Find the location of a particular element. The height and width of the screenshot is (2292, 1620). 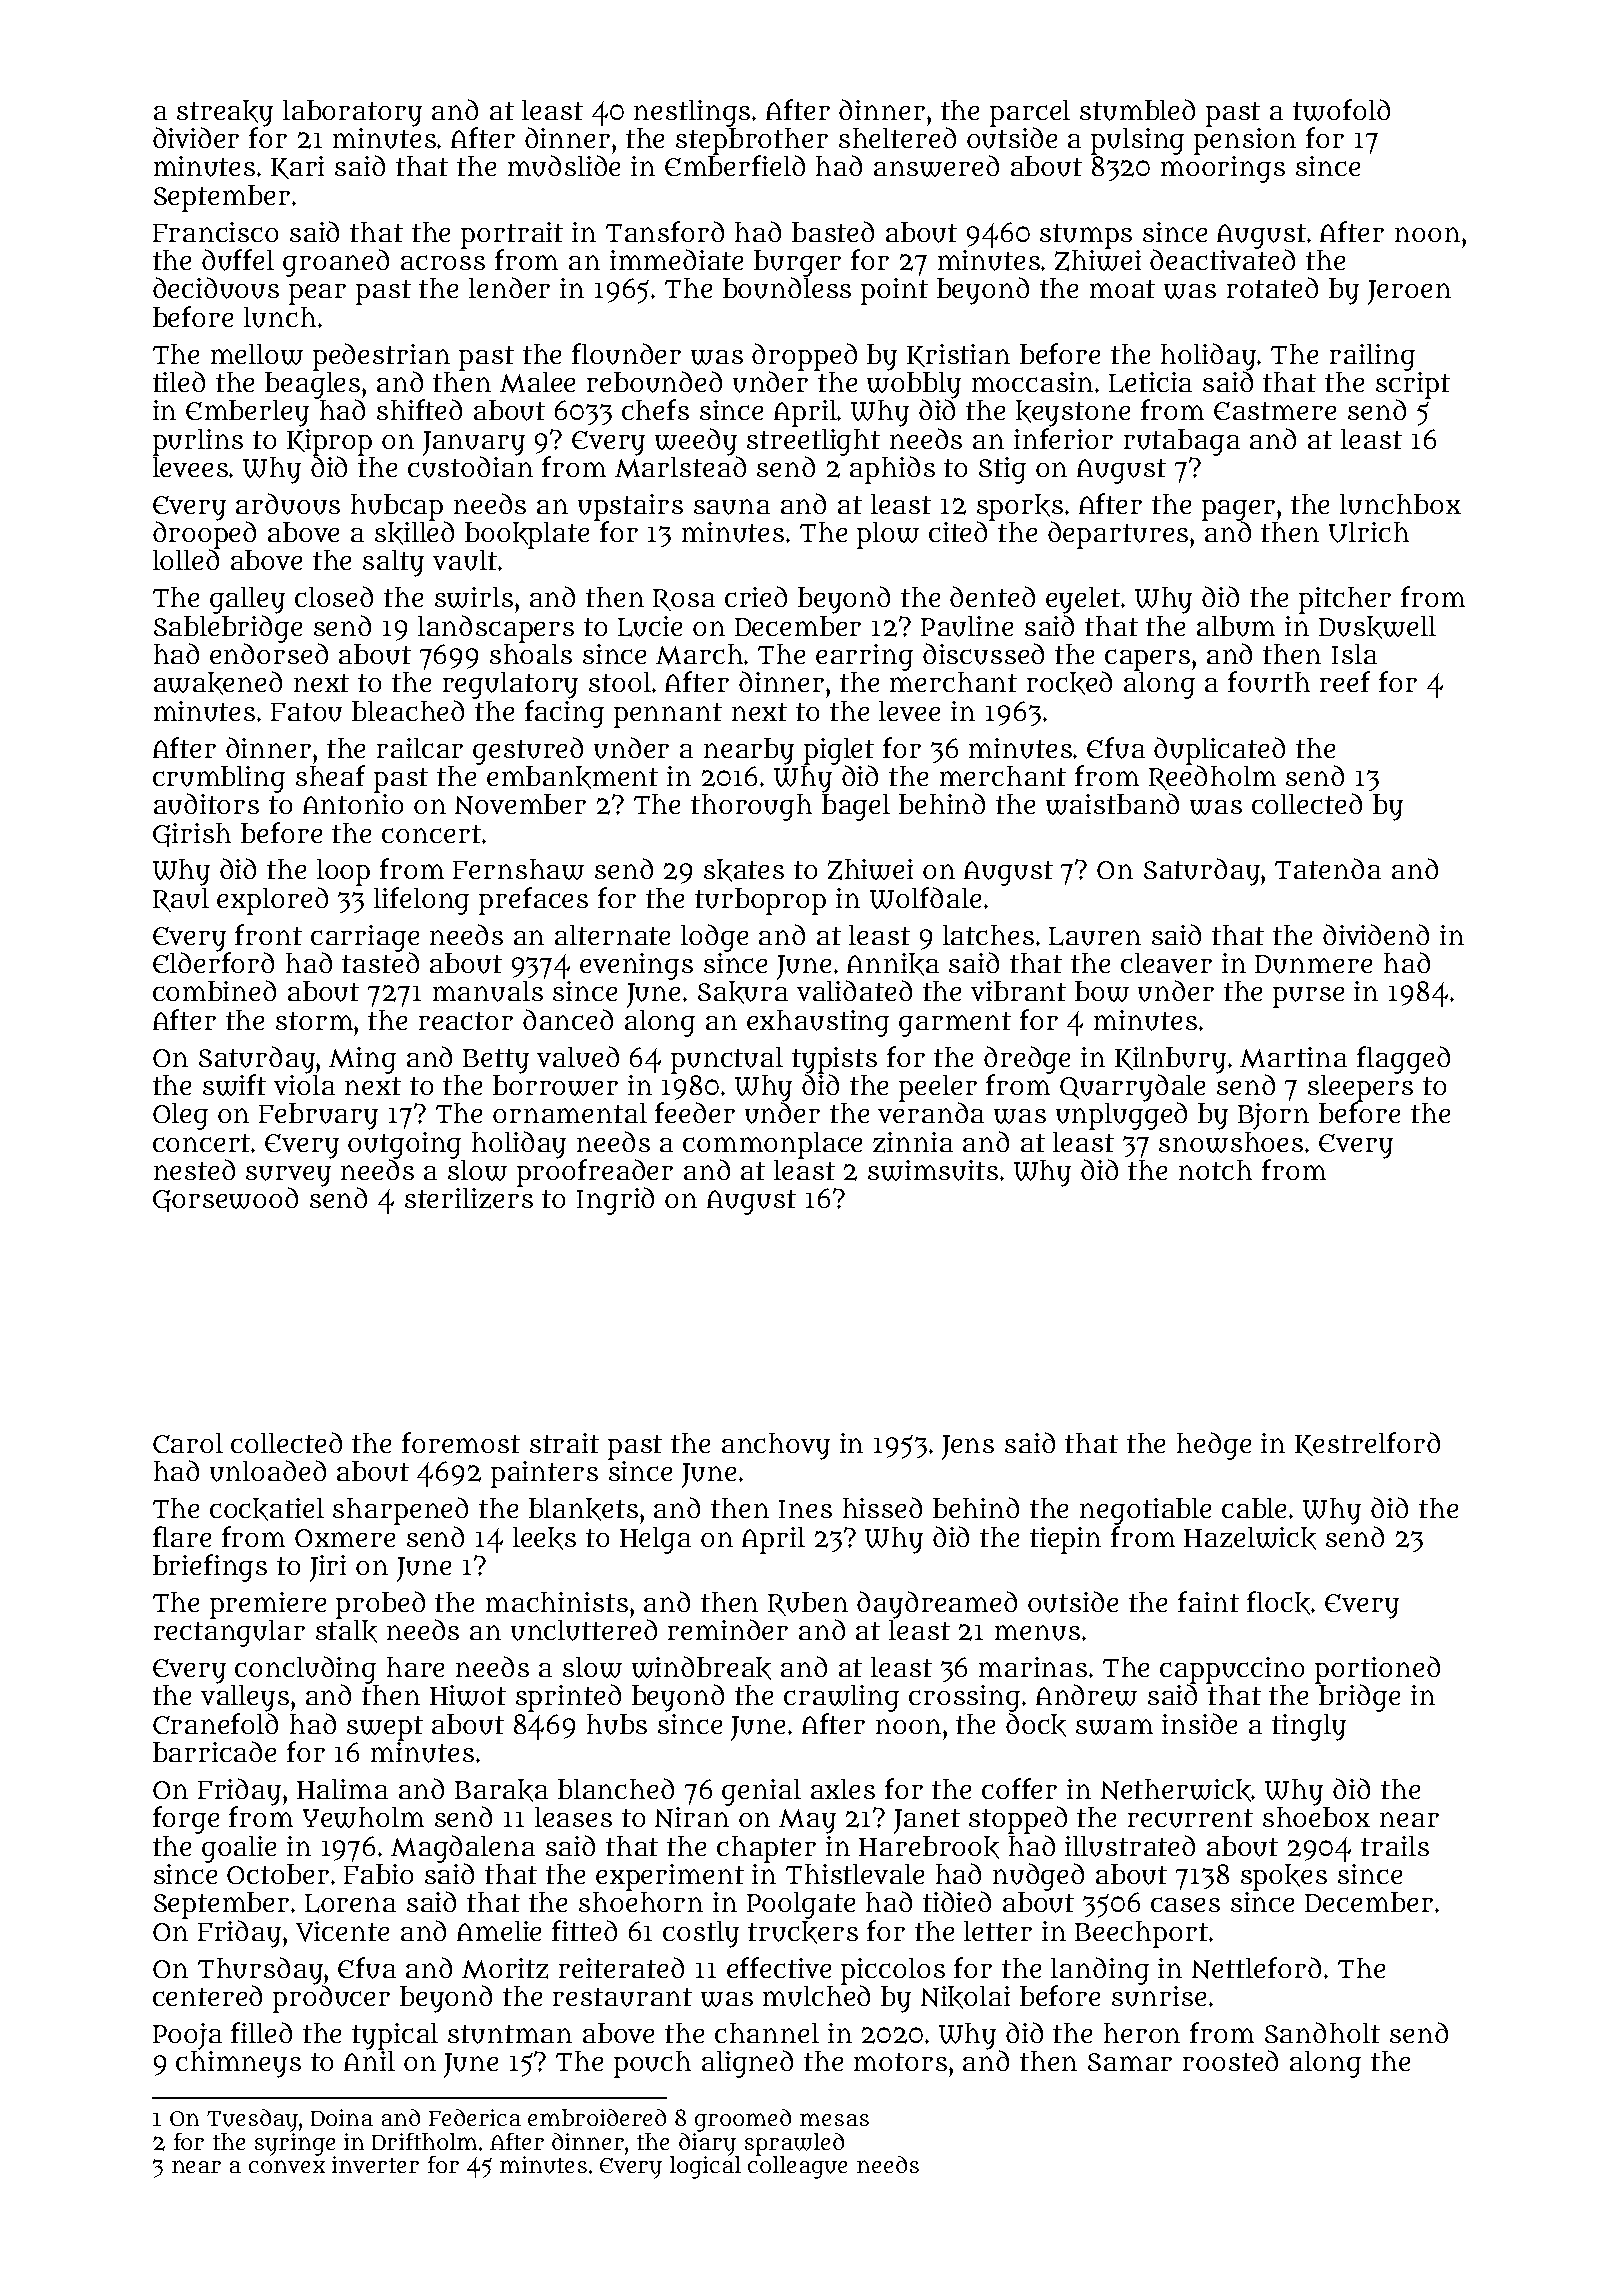

Jens is located at coordinates (968, 1447).
